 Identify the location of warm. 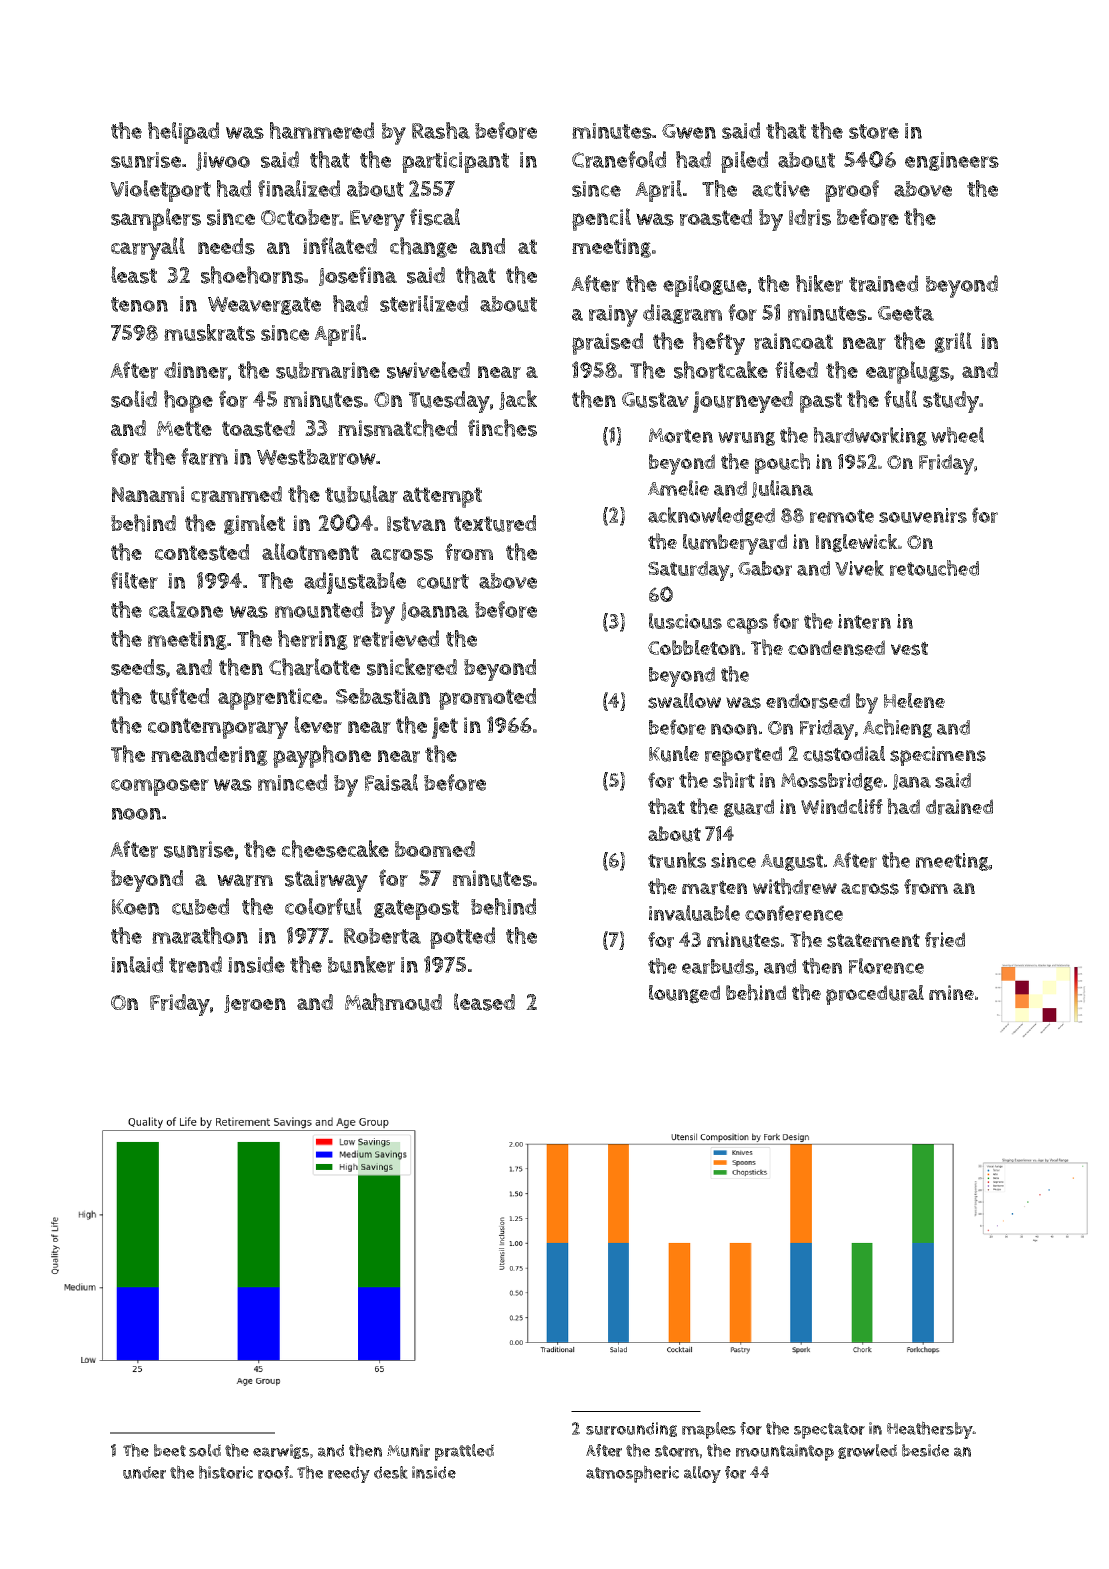
(245, 880).
